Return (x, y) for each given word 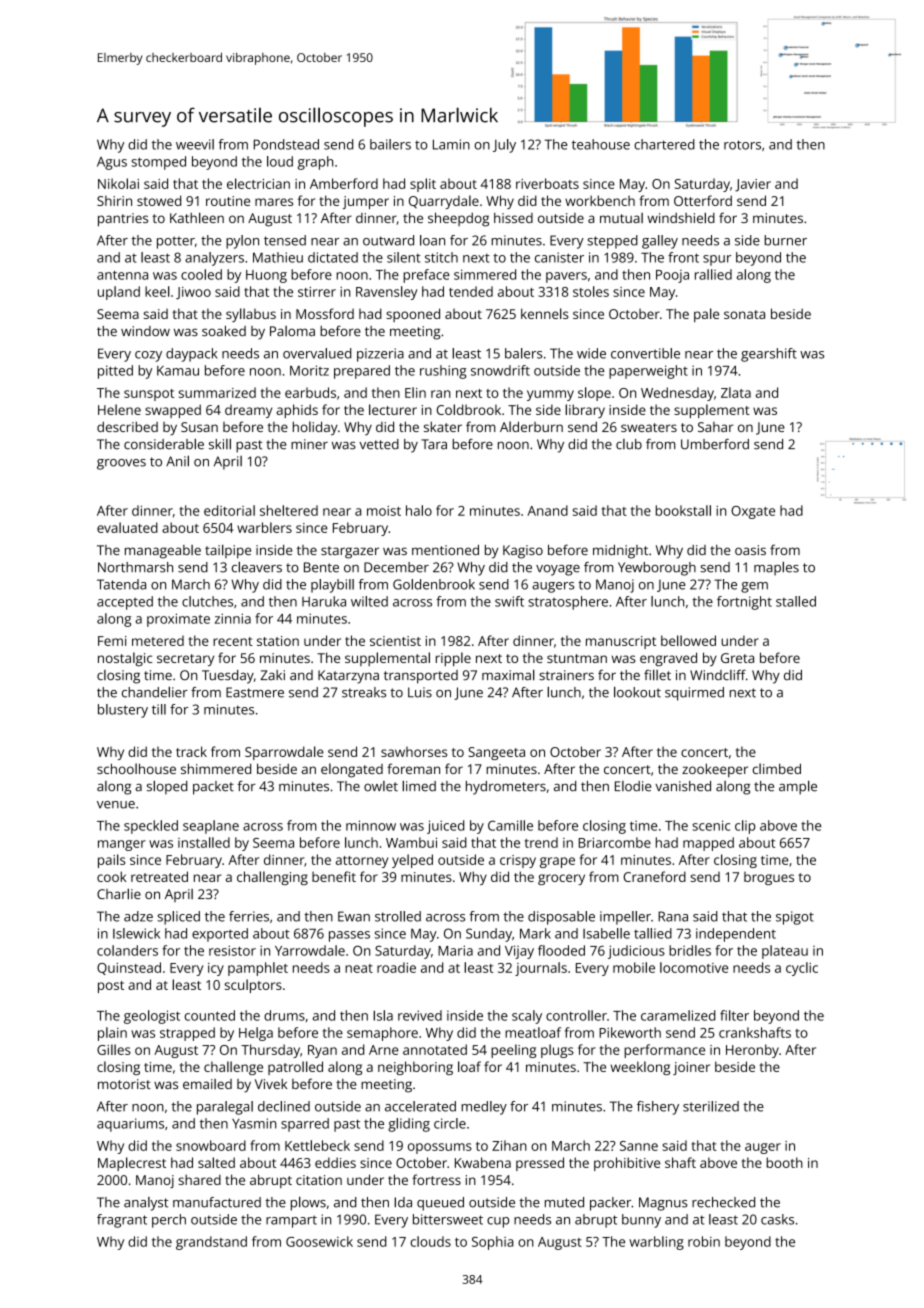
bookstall (683, 510)
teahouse (601, 144)
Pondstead (286, 144)
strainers (566, 675)
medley (484, 1108)
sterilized (711, 1106)
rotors (742, 145)
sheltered (289, 510)
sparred (305, 1125)
